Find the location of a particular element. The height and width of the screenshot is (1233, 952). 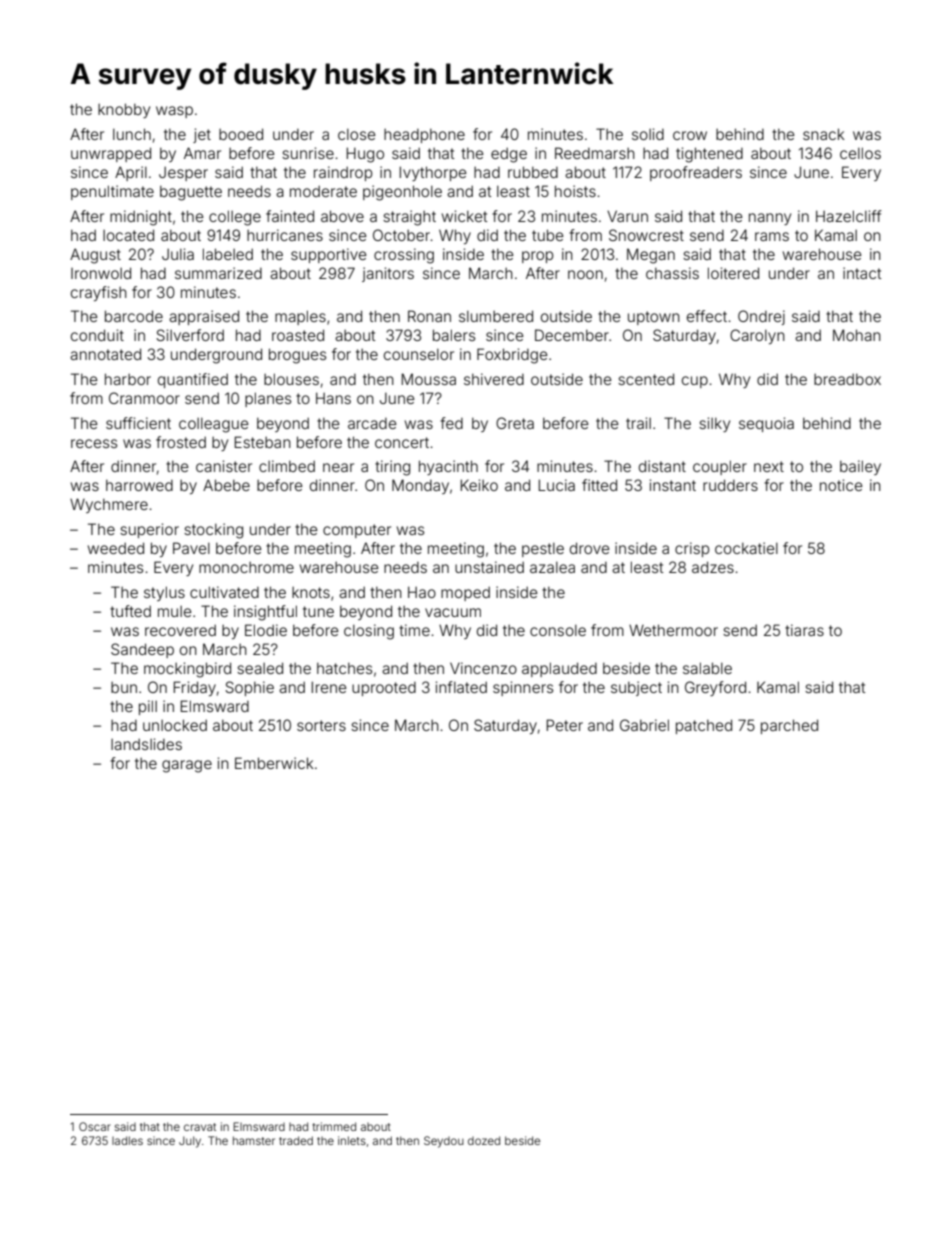

Keiko is located at coordinates (479, 485).
